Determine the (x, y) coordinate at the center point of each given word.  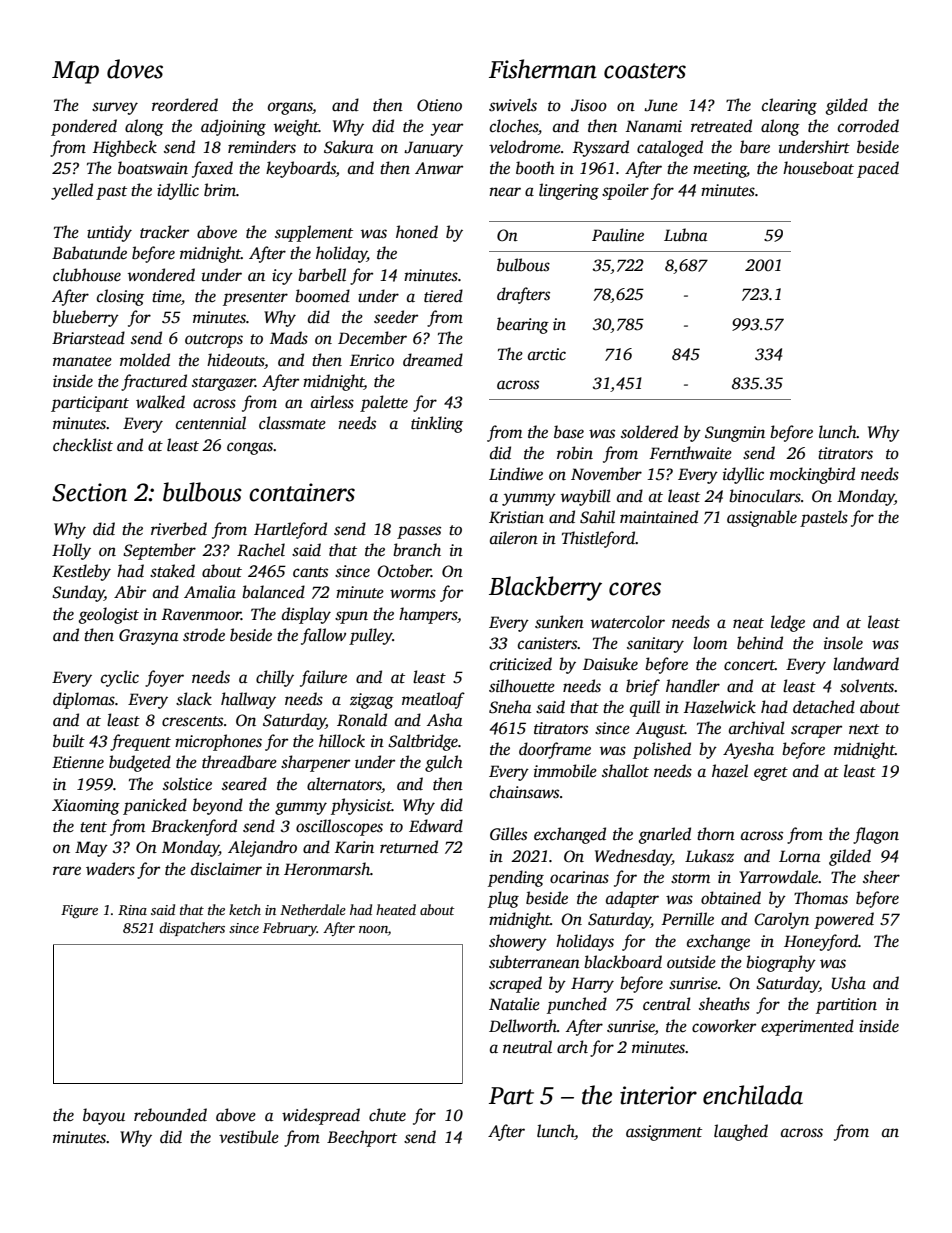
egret (771, 774)
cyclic (120, 678)
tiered (443, 296)
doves (135, 69)
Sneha (510, 707)
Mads (289, 338)
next (864, 729)
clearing (789, 106)
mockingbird (812, 475)
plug (503, 899)
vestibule (249, 1137)
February (290, 929)
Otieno (439, 105)
